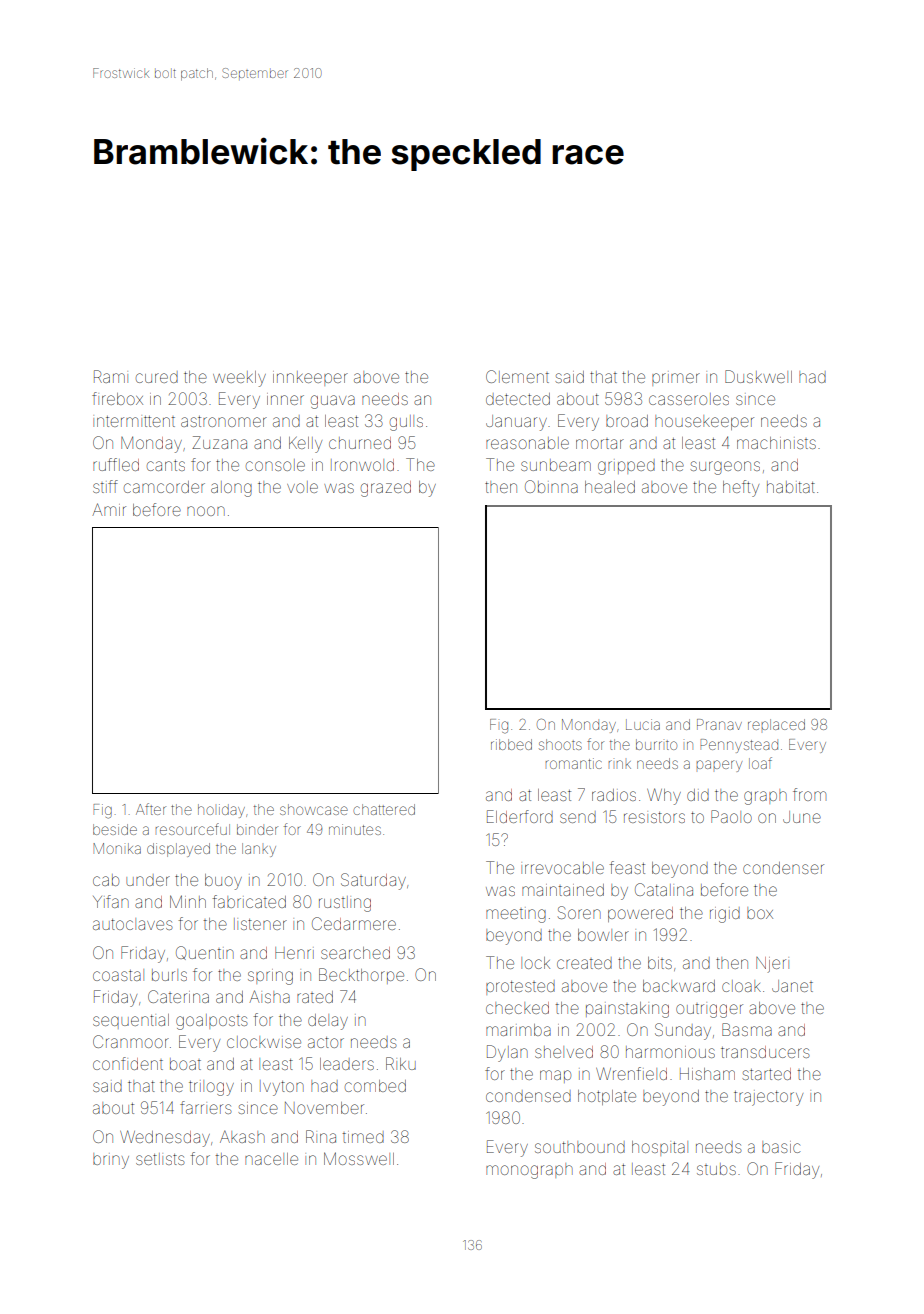 This screenshot has height=1314, width=924. I want to click on Duskwell, so click(758, 376).
